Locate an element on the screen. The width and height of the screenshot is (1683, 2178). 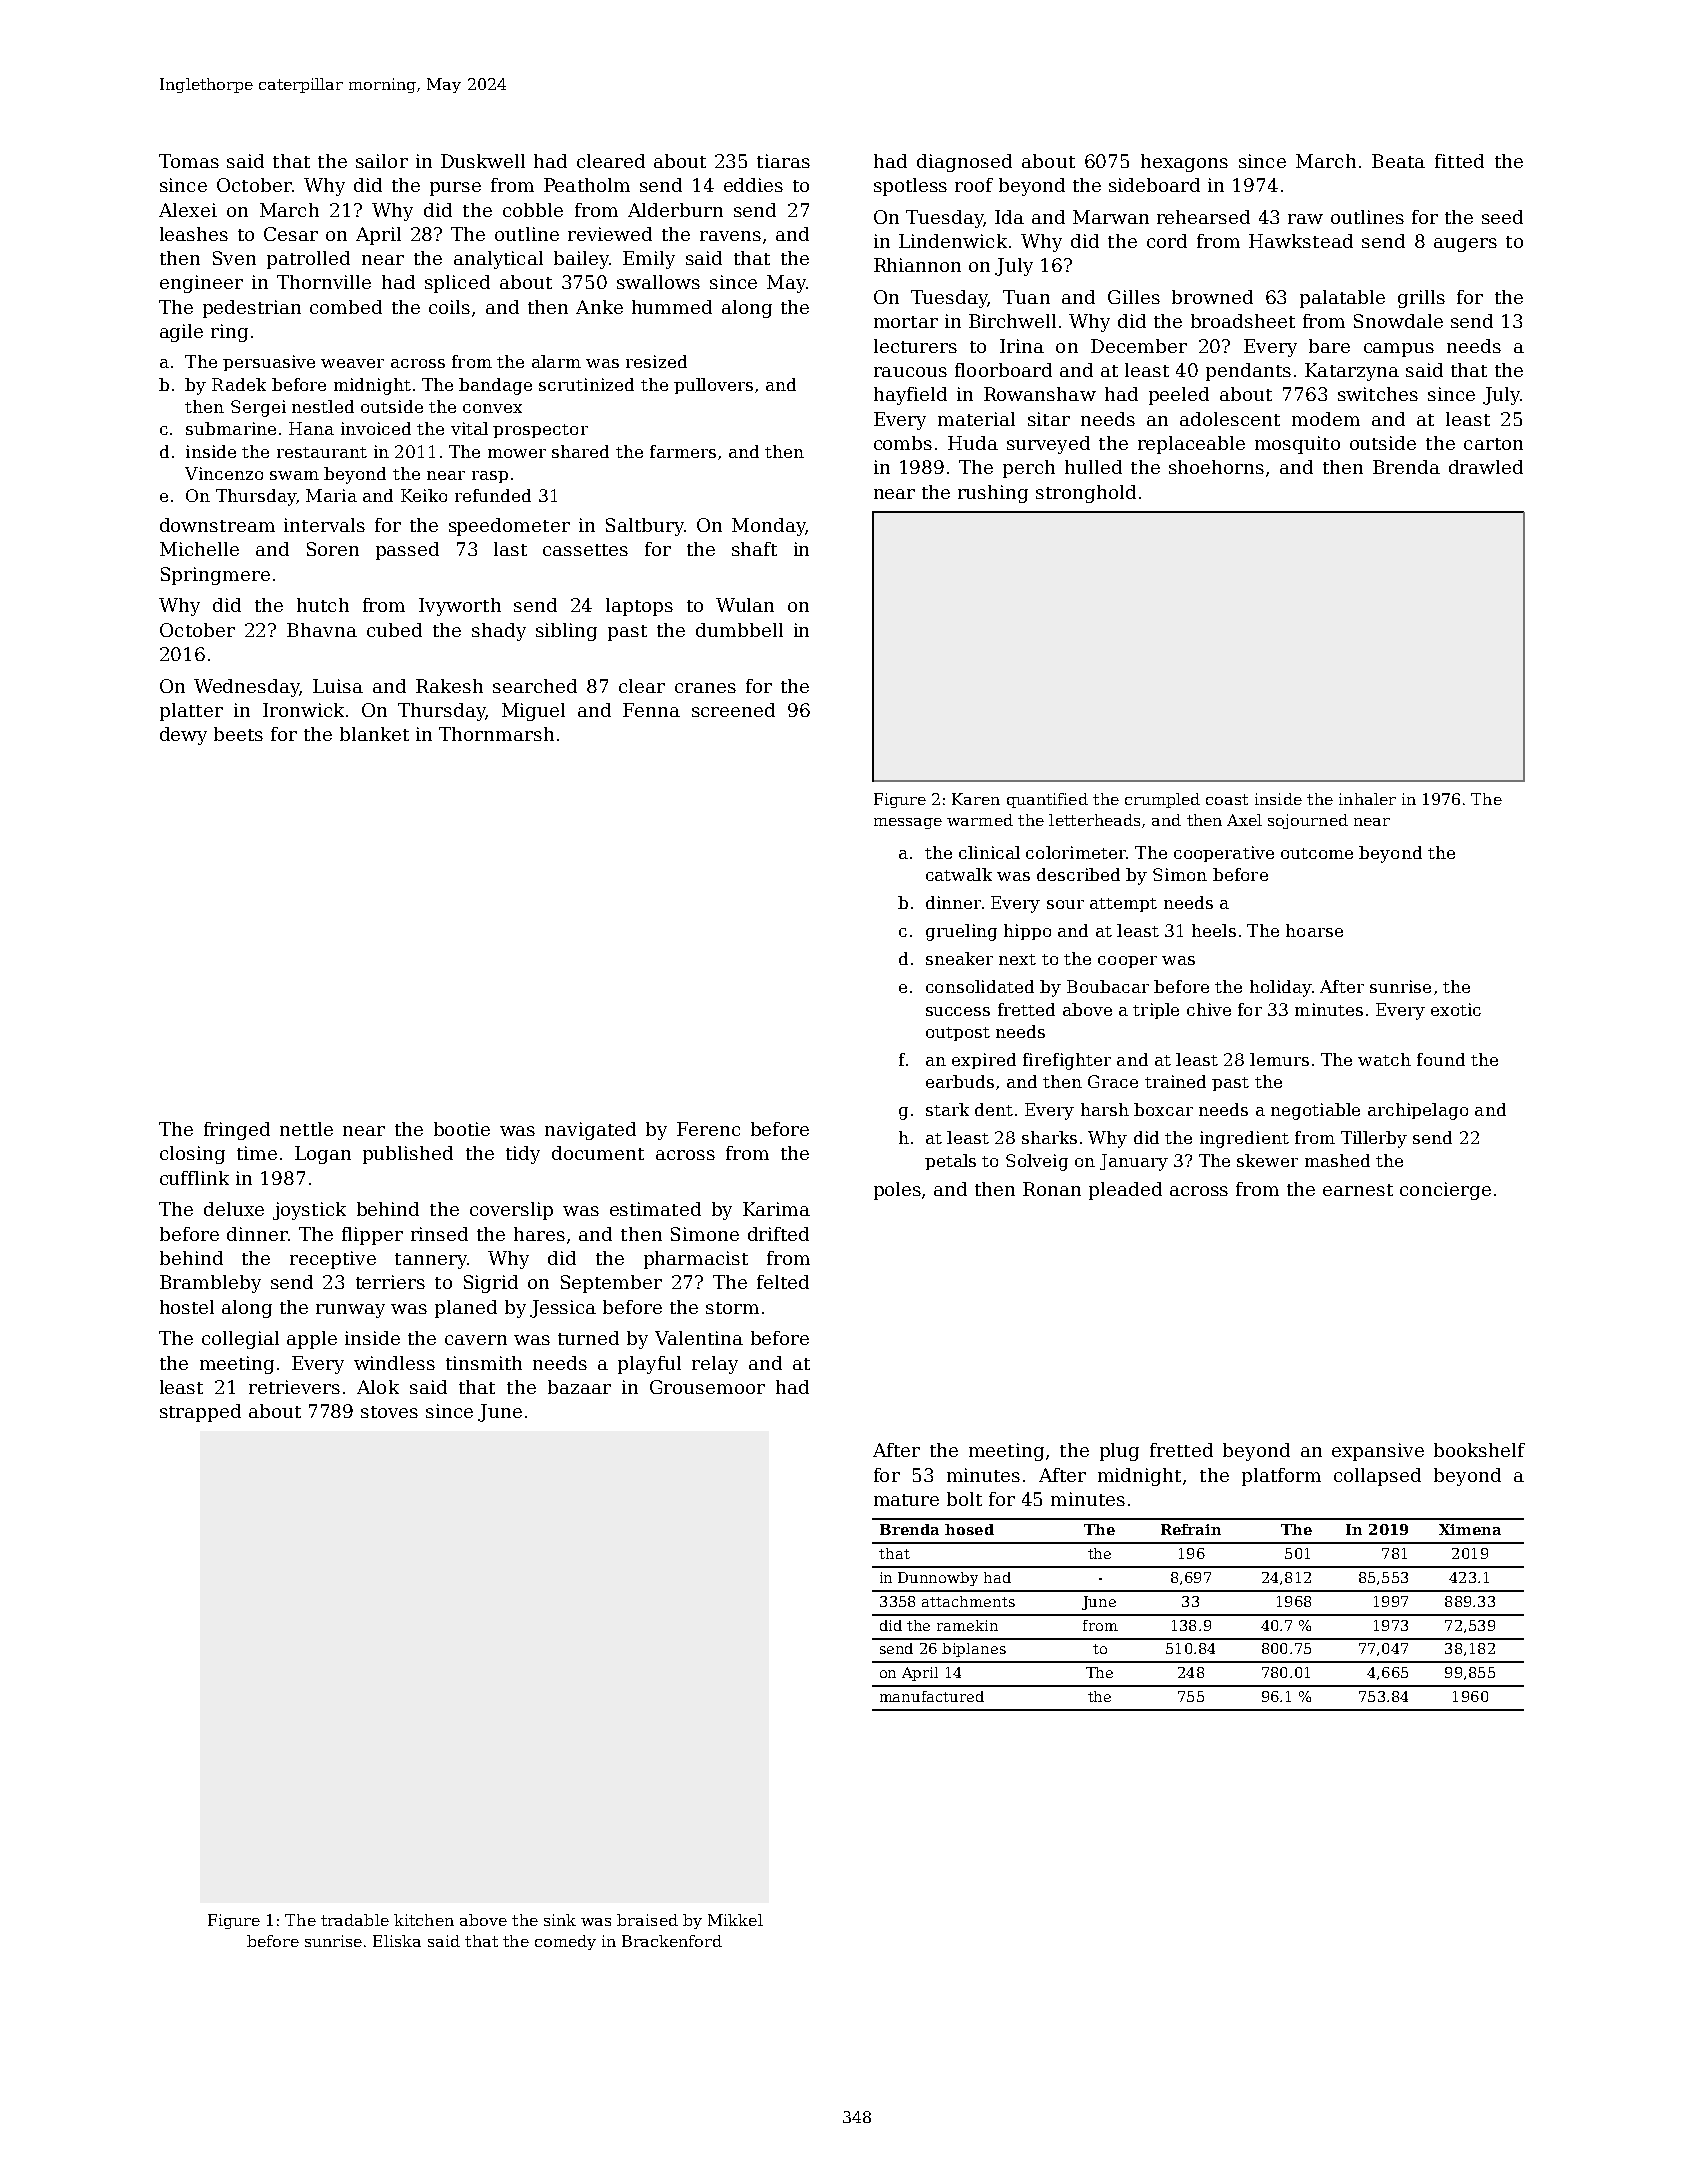
Grousemoor is located at coordinates (707, 1387).
